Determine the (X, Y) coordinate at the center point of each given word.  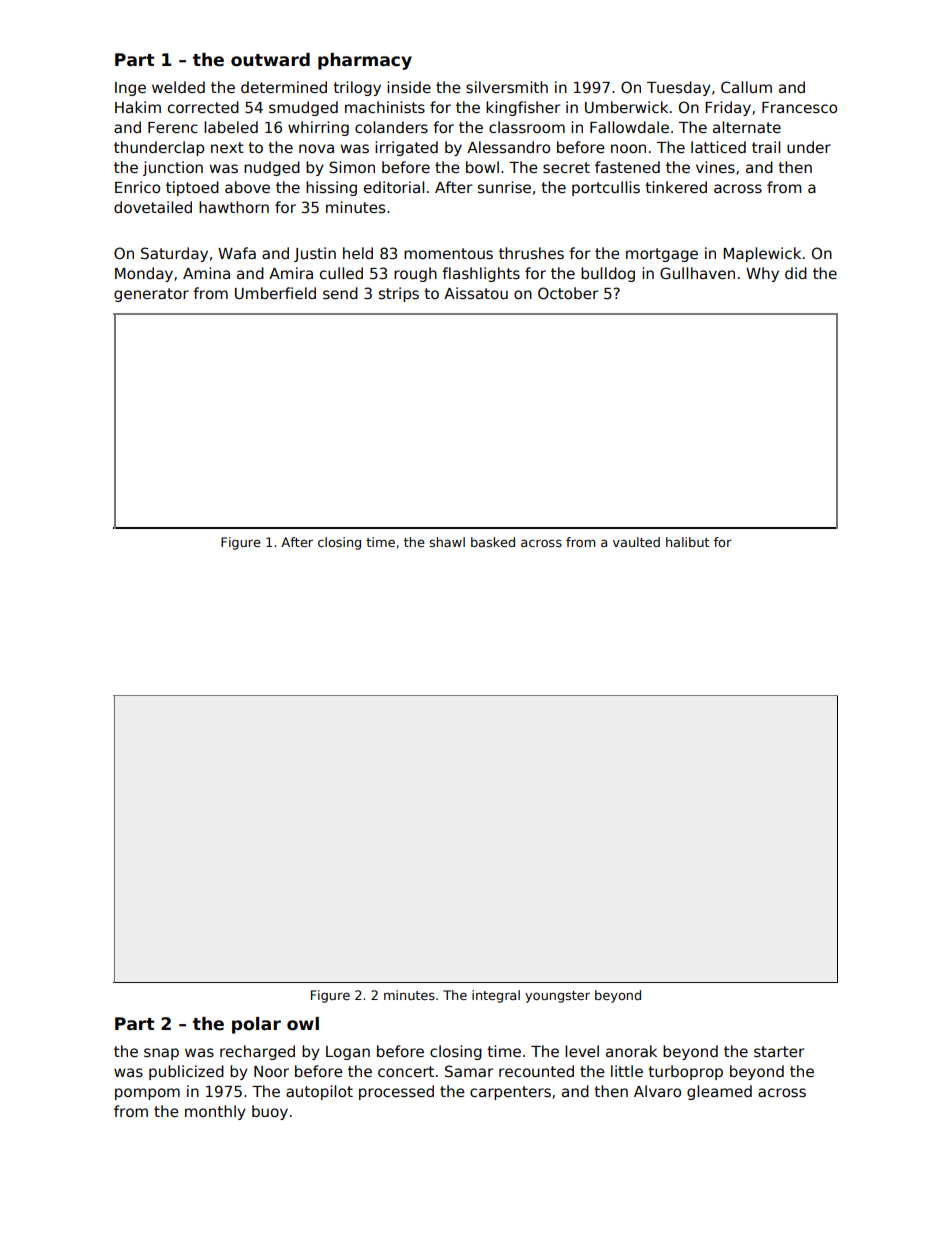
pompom (147, 1094)
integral (496, 996)
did (796, 273)
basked (493, 542)
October (568, 293)
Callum (746, 87)
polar (256, 1025)
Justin (315, 254)
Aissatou (476, 293)
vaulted (636, 542)
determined (284, 87)
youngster (557, 997)
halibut (687, 542)
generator (151, 295)
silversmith (507, 87)
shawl (447, 542)
